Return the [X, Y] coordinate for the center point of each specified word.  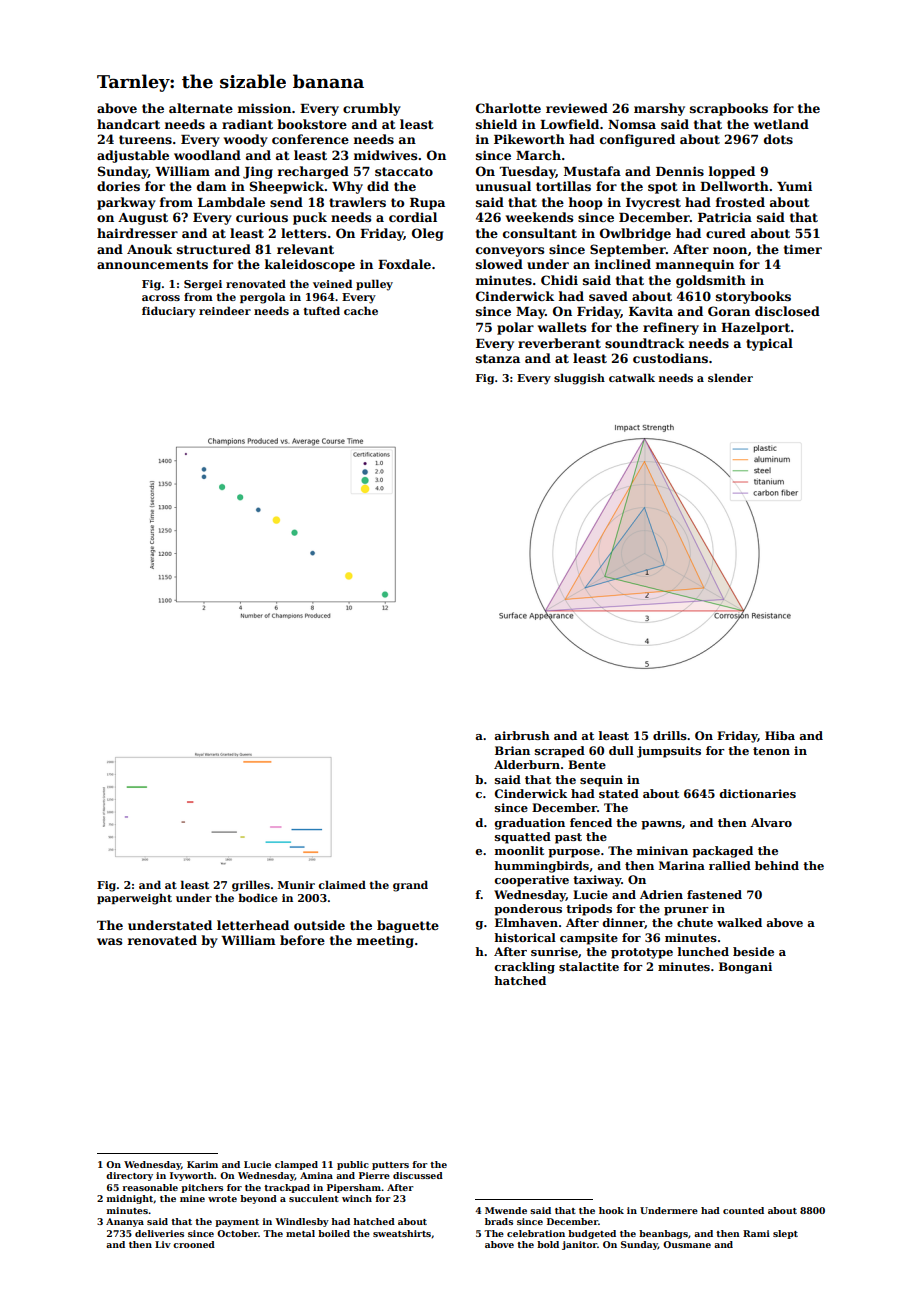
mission [264, 108]
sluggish [579, 379]
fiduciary [169, 312]
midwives [385, 155]
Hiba [780, 735]
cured [726, 233]
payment [237, 1223]
